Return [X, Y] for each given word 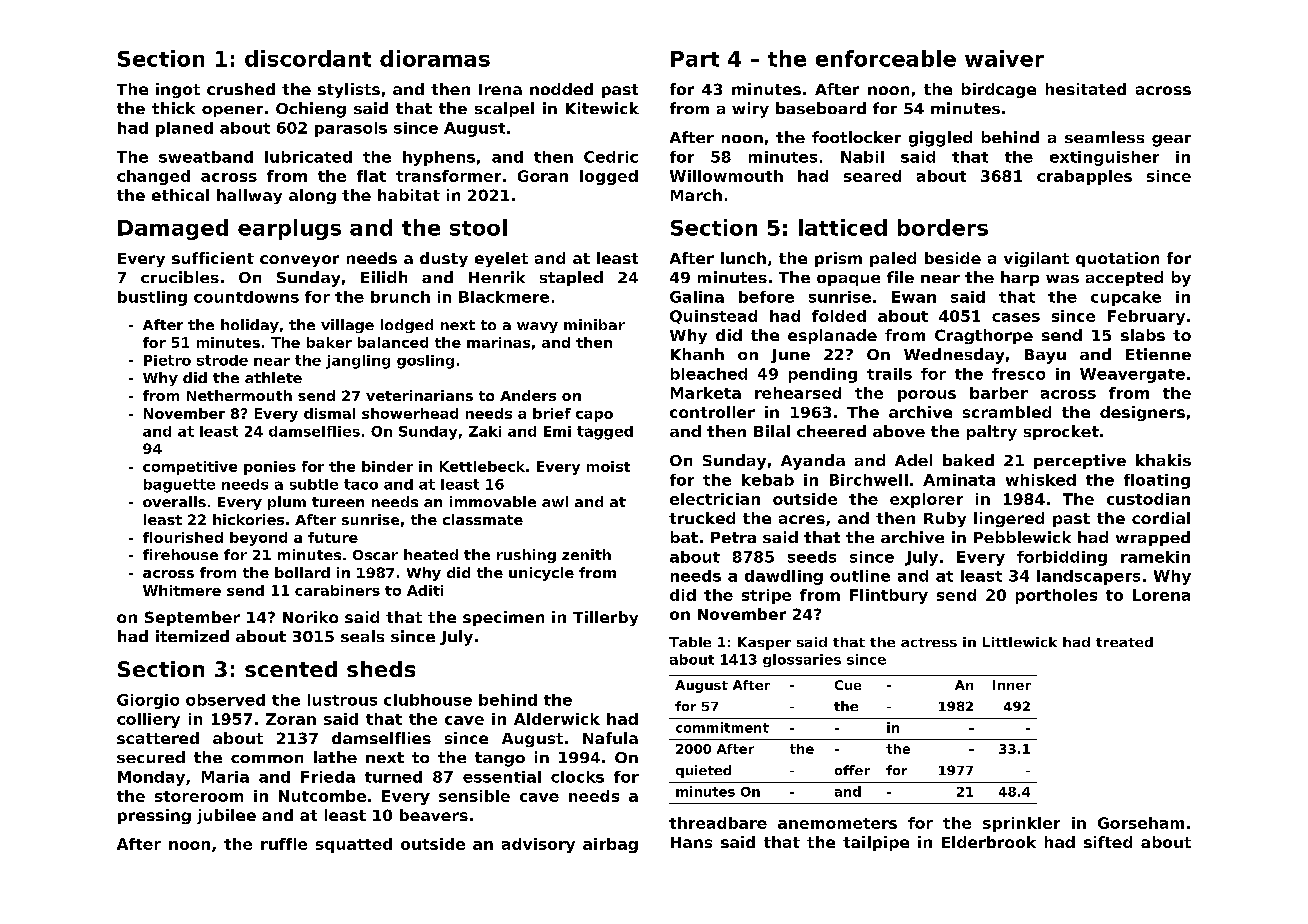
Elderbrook [989, 842]
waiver [1004, 58]
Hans [691, 842]
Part [695, 59]
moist [608, 466]
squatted [354, 845]
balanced [393, 342]
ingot [178, 90]
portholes [1056, 596]
